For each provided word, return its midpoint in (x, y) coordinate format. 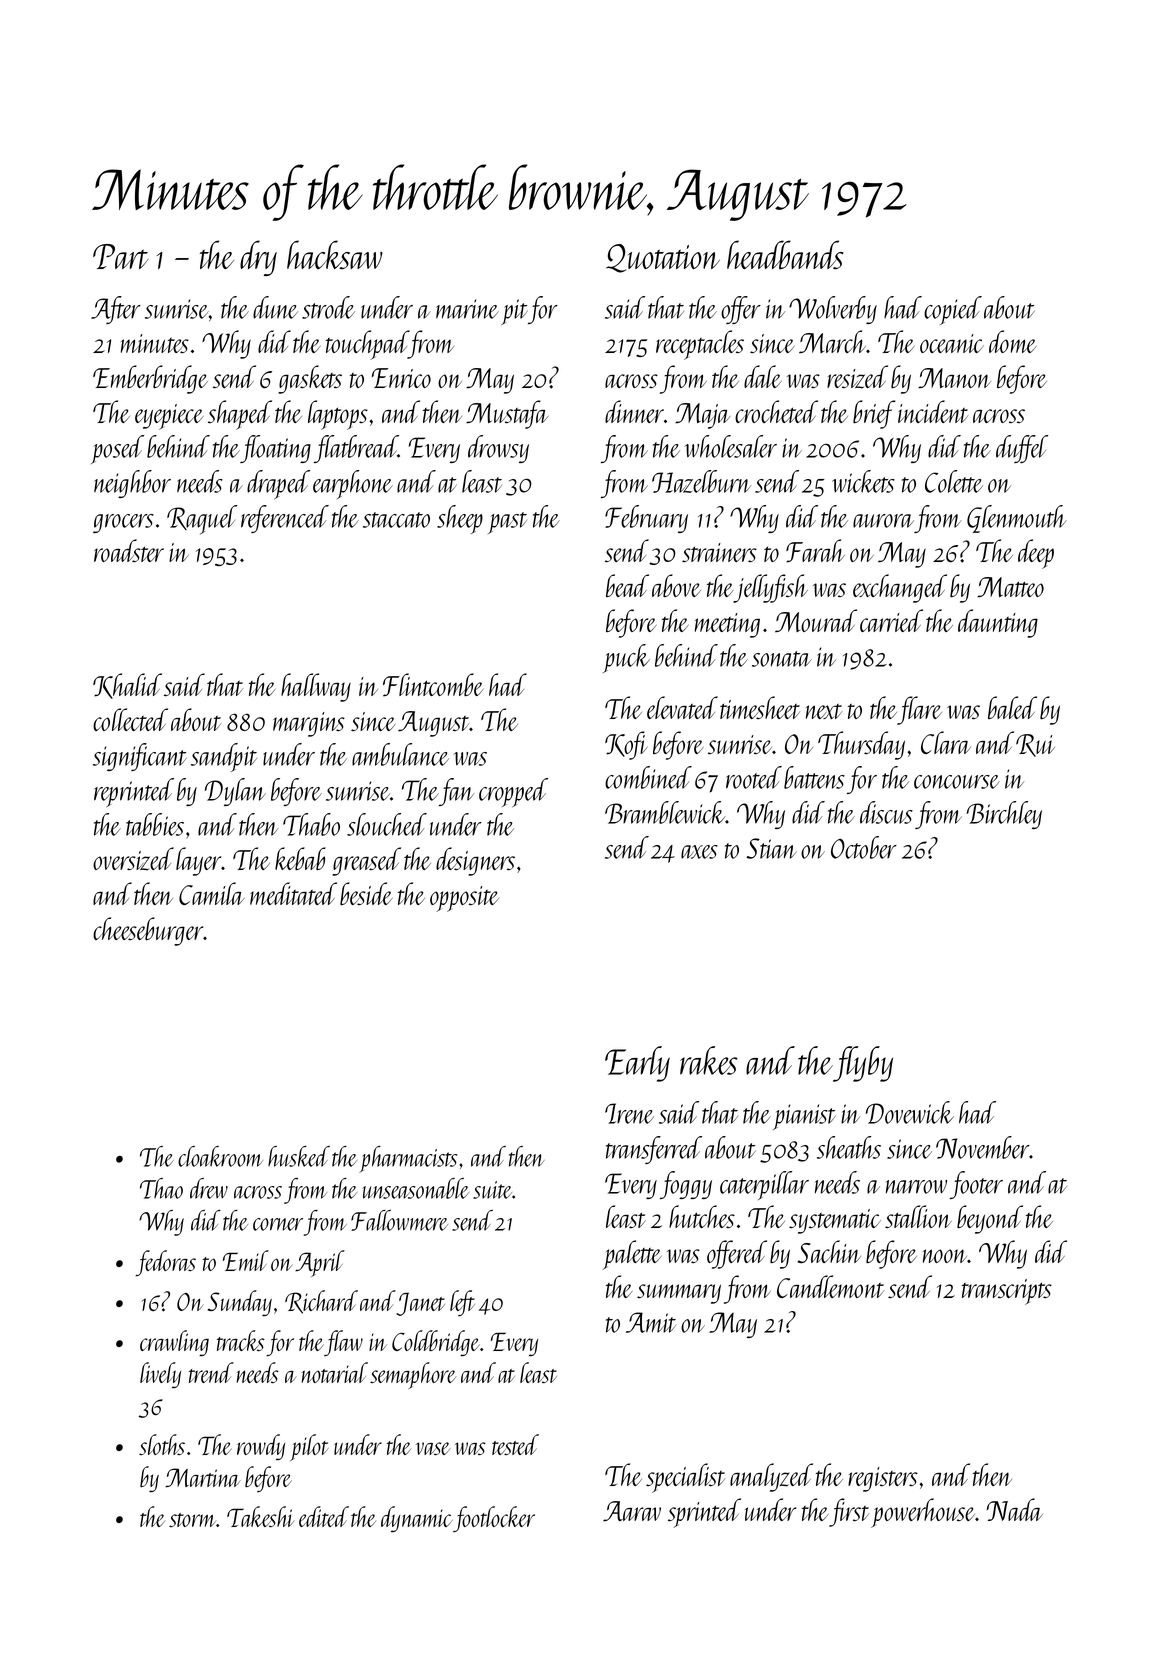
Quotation (663, 258)
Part (120, 256)
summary (679, 1294)
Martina (203, 1477)
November (983, 1147)
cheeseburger (148, 931)
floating (275, 449)
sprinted (704, 1513)
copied (953, 310)
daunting (998, 623)
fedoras (165, 1263)
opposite (464, 899)
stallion (918, 1216)
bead (627, 585)
